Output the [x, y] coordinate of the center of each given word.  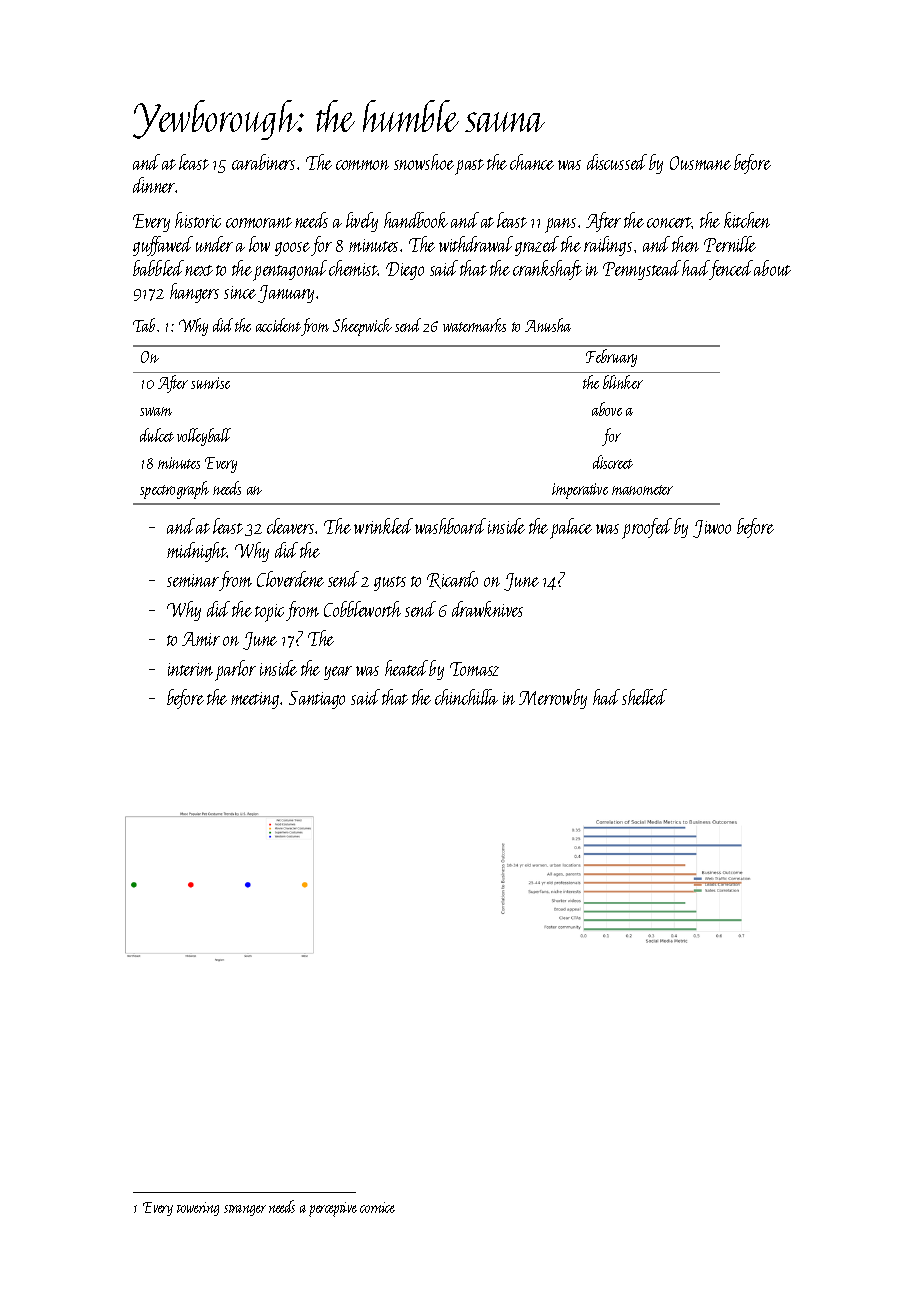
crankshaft [547, 270]
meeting [255, 700]
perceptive [333, 1209]
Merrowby [553, 699]
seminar [193, 580]
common [362, 165]
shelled [644, 697]
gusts [390, 583]
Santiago [317, 700]
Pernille [730, 244]
